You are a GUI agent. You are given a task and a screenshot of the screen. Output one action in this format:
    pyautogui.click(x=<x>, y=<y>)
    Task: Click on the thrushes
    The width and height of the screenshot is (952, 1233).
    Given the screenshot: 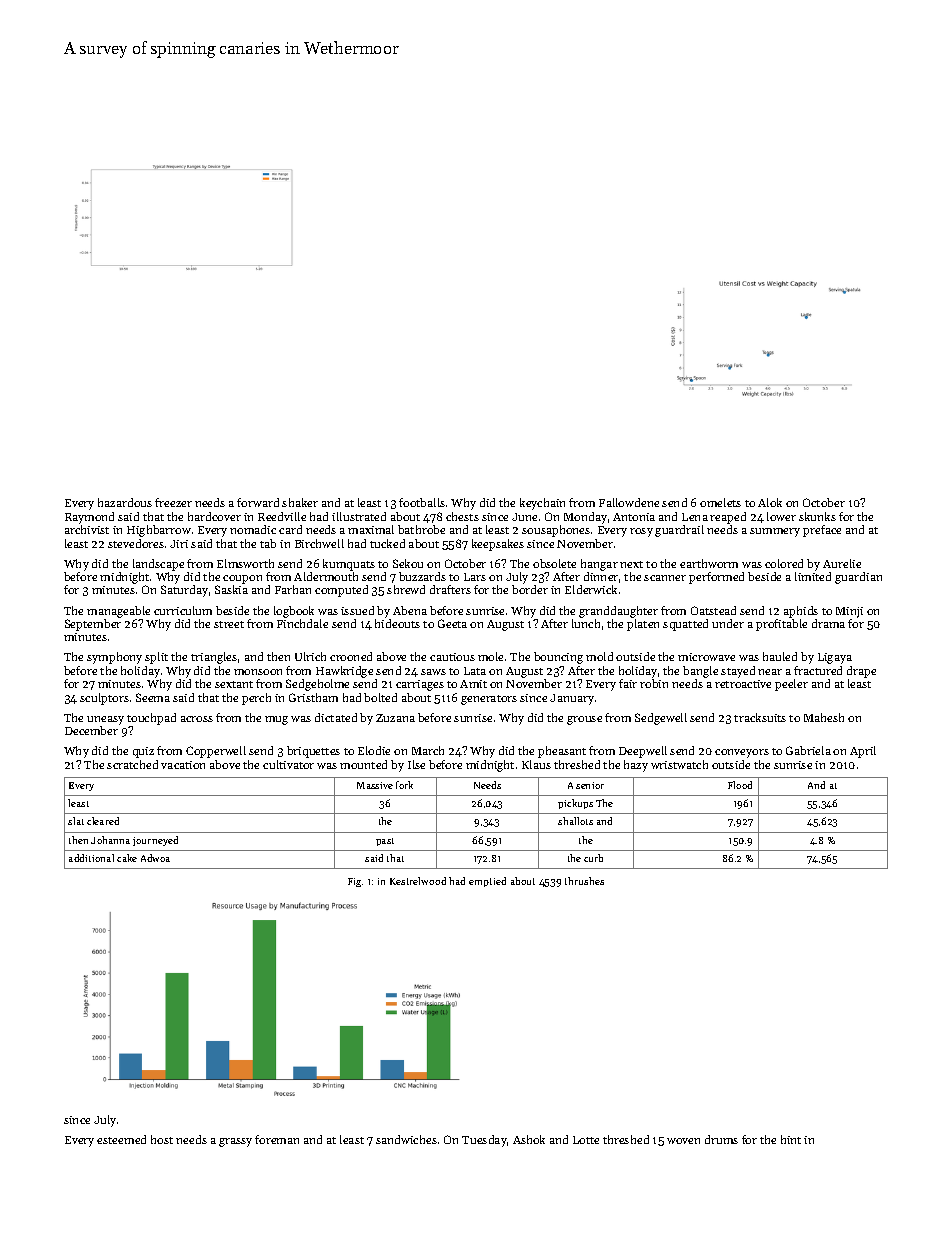 What is the action you would take?
    pyautogui.click(x=584, y=881)
